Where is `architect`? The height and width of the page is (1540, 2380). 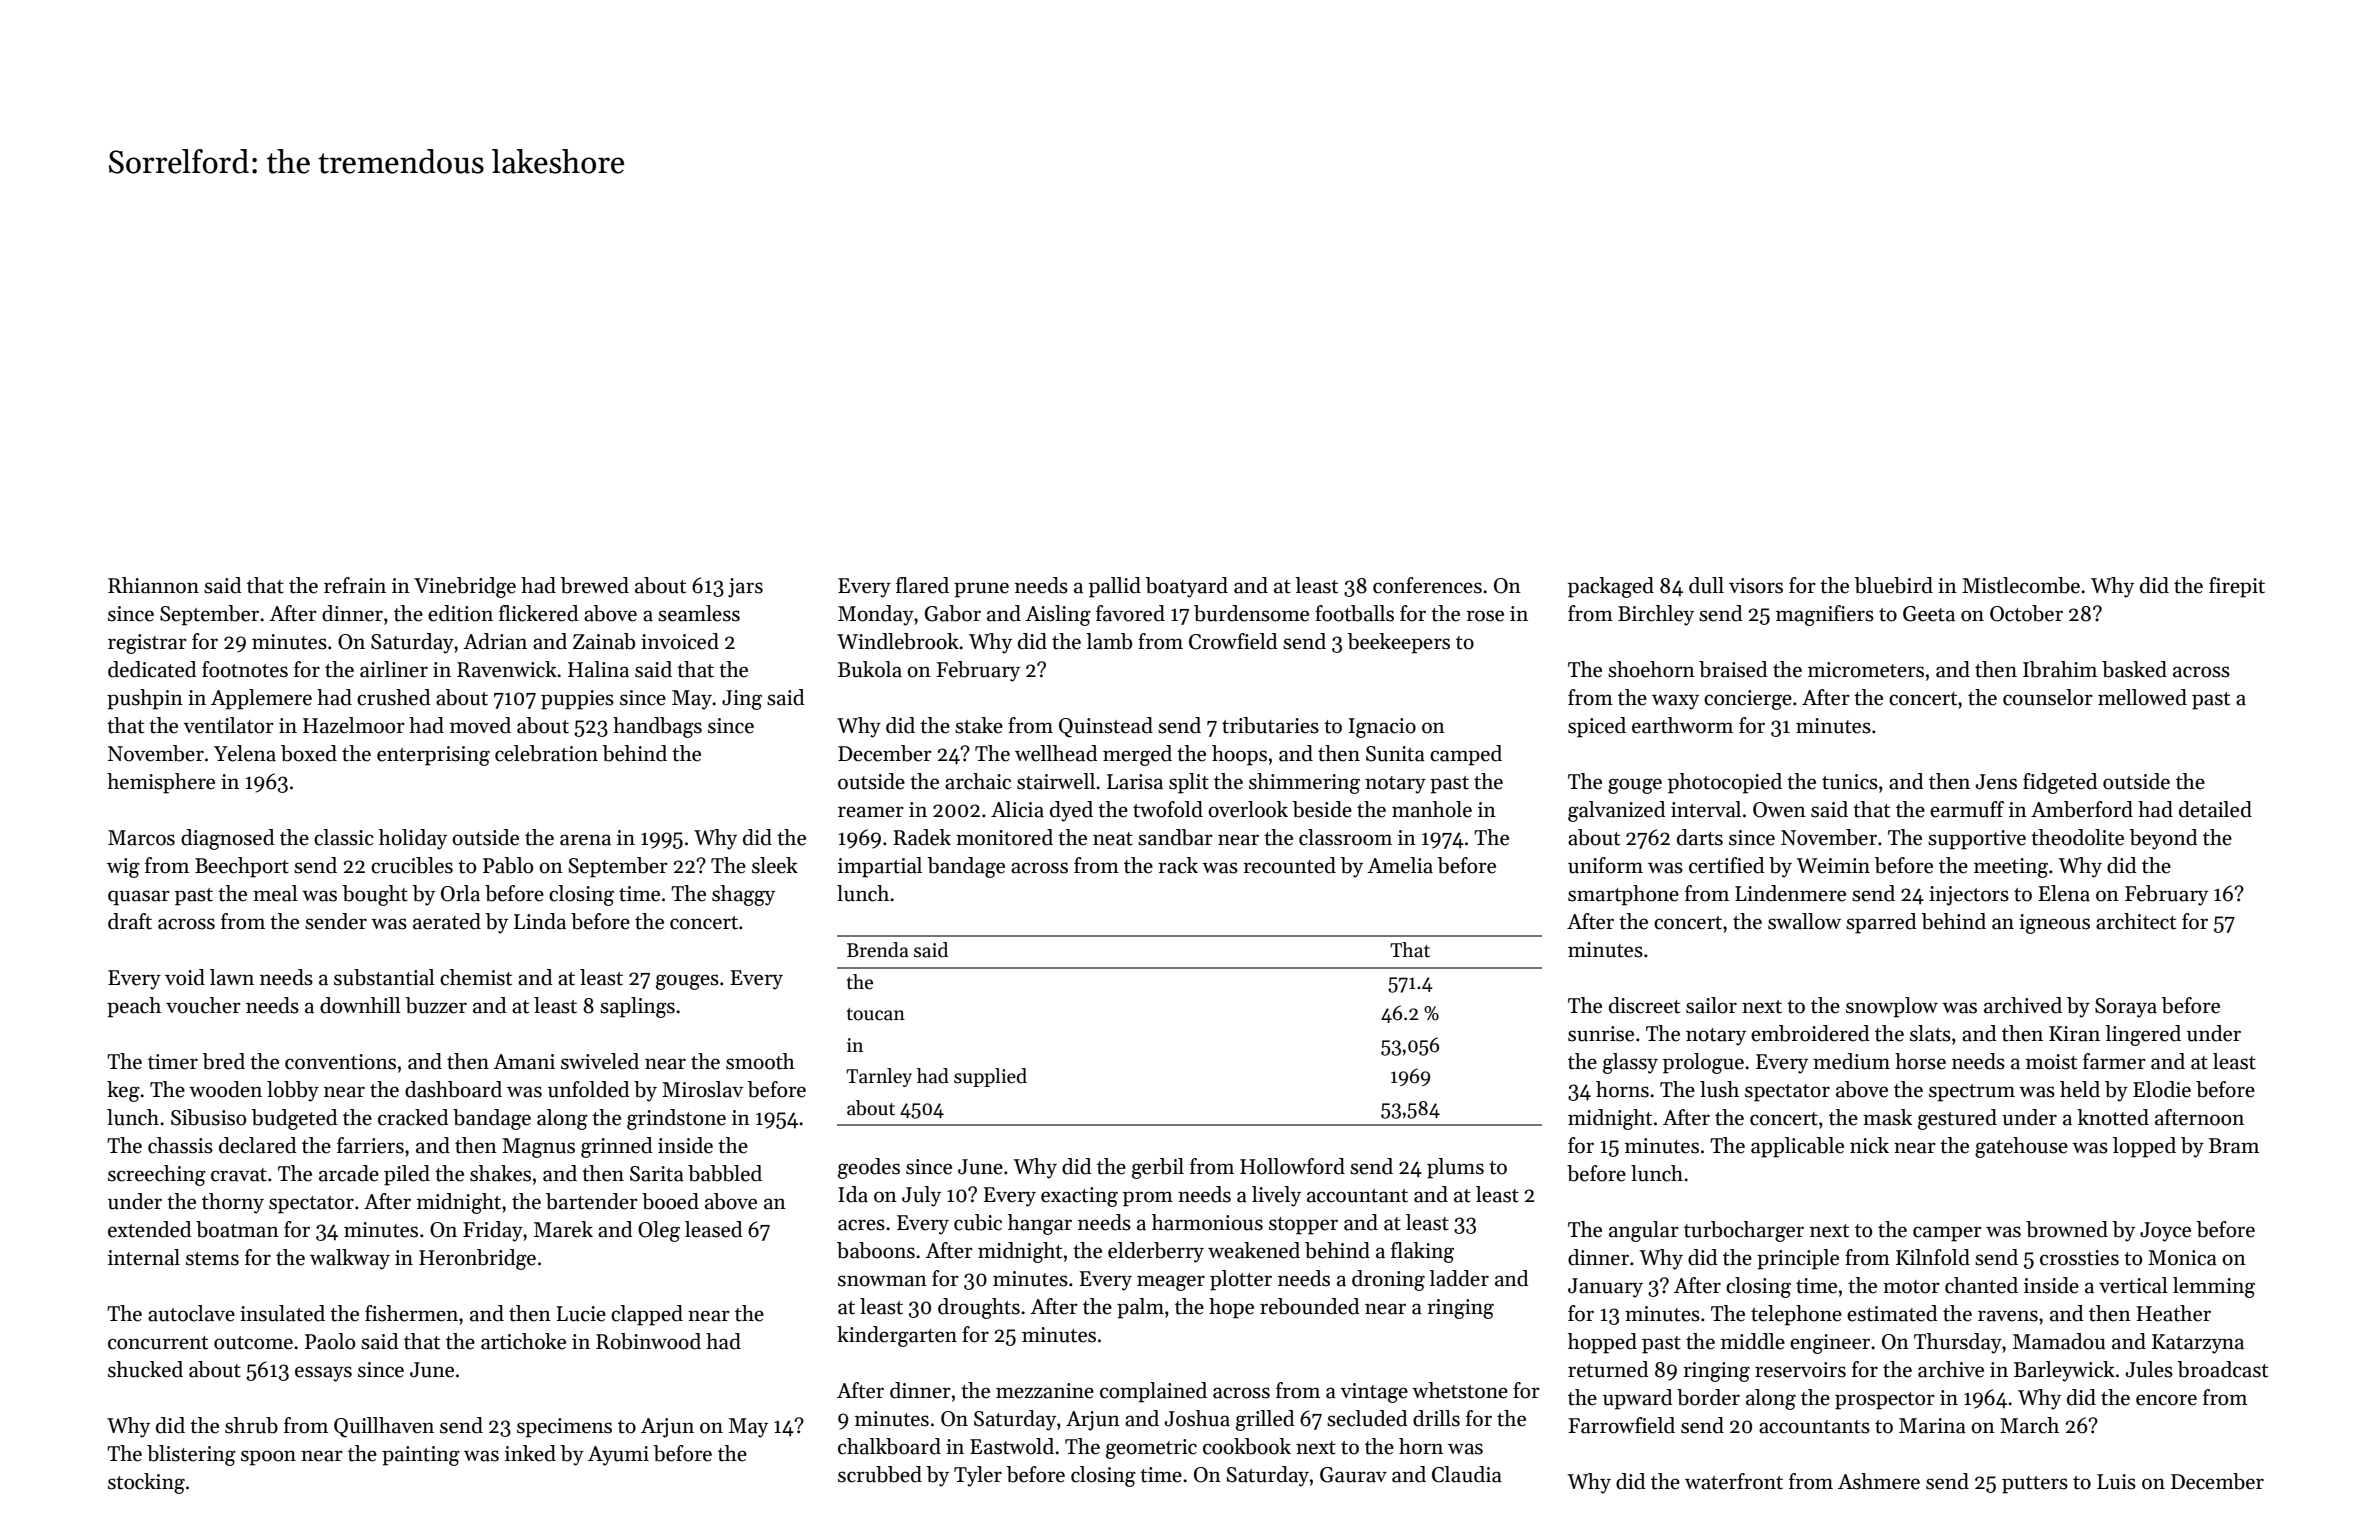 architect is located at coordinates (2136, 921).
